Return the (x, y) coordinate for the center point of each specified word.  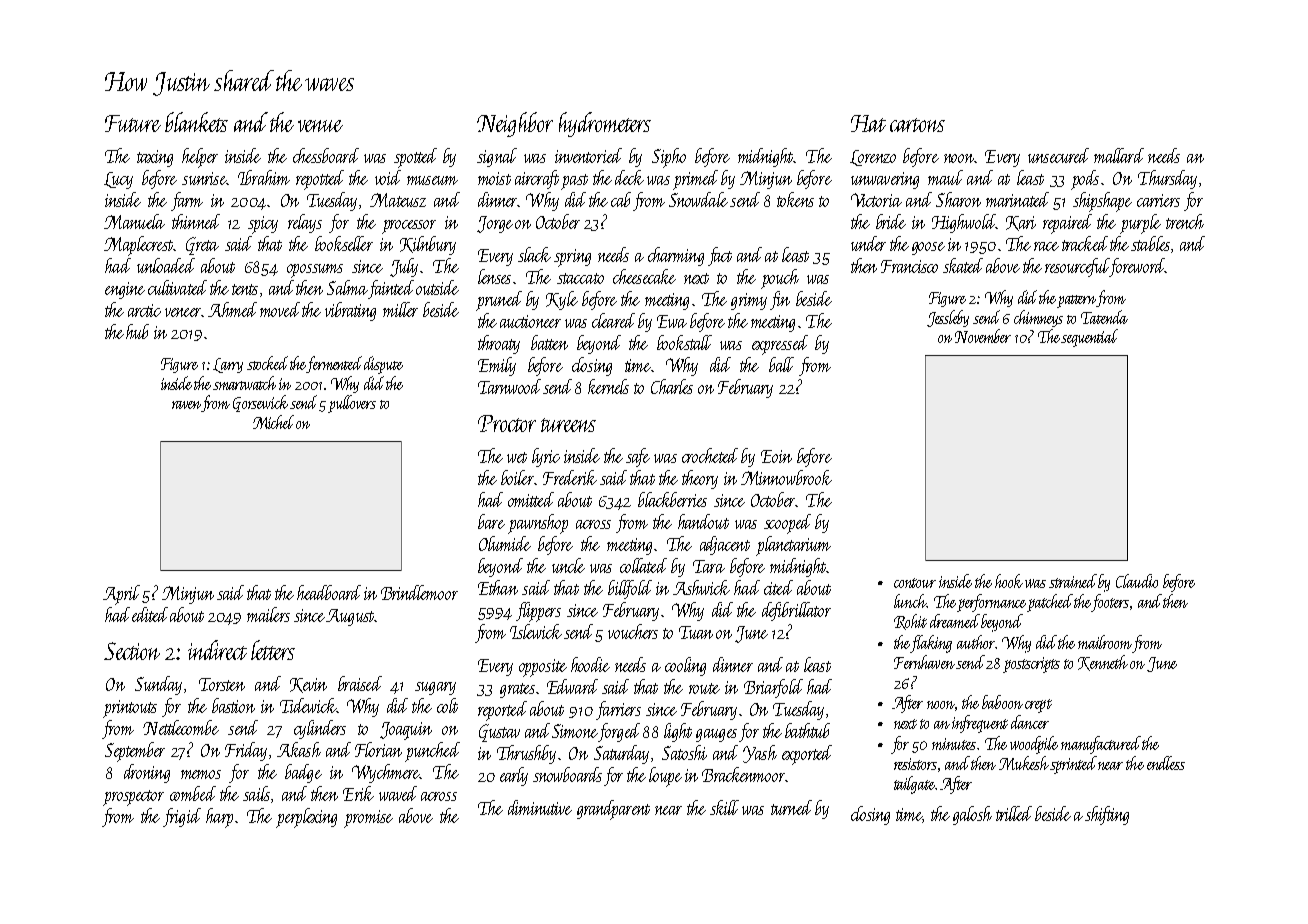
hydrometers (605, 124)
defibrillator (796, 611)
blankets (196, 122)
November (983, 336)
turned (791, 807)
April (121, 595)
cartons (917, 125)
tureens (568, 425)
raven (187, 406)
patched (1050, 603)
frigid (182, 817)
